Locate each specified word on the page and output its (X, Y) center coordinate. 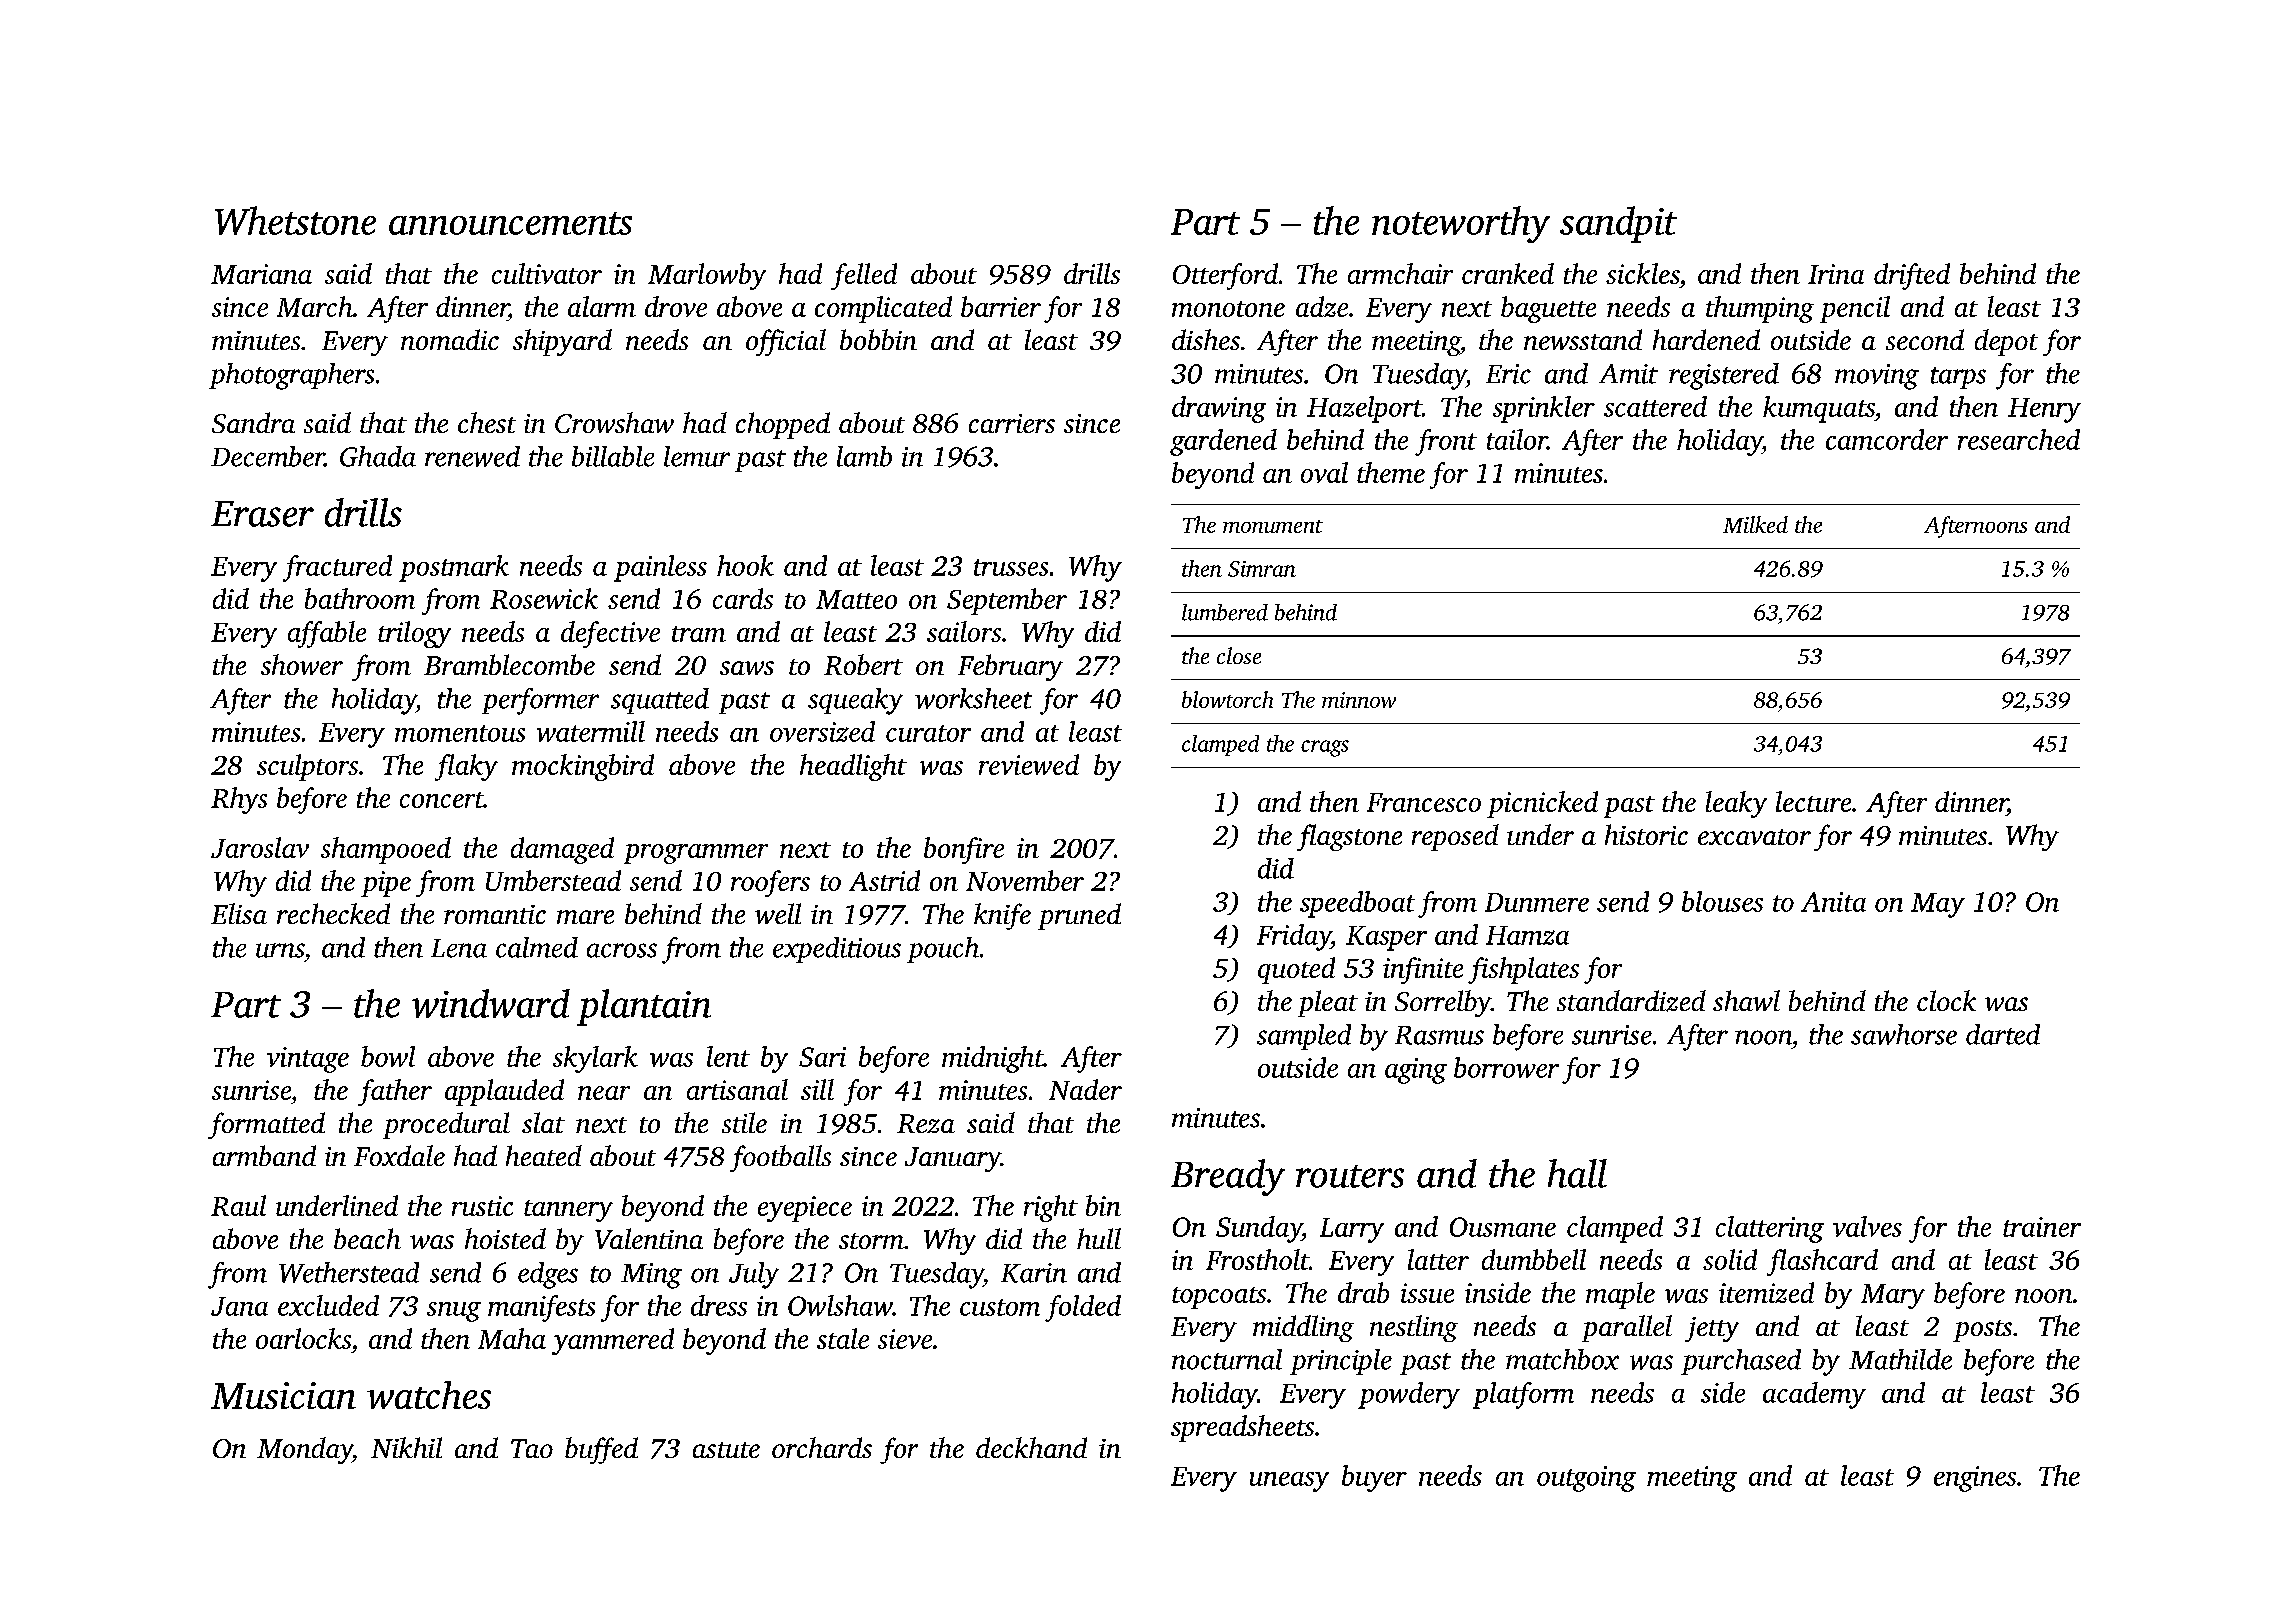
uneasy (1289, 1482)
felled (864, 276)
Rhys (239, 800)
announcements (510, 223)
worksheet (973, 698)
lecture (1813, 801)
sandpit (1618, 224)
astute (726, 1450)
